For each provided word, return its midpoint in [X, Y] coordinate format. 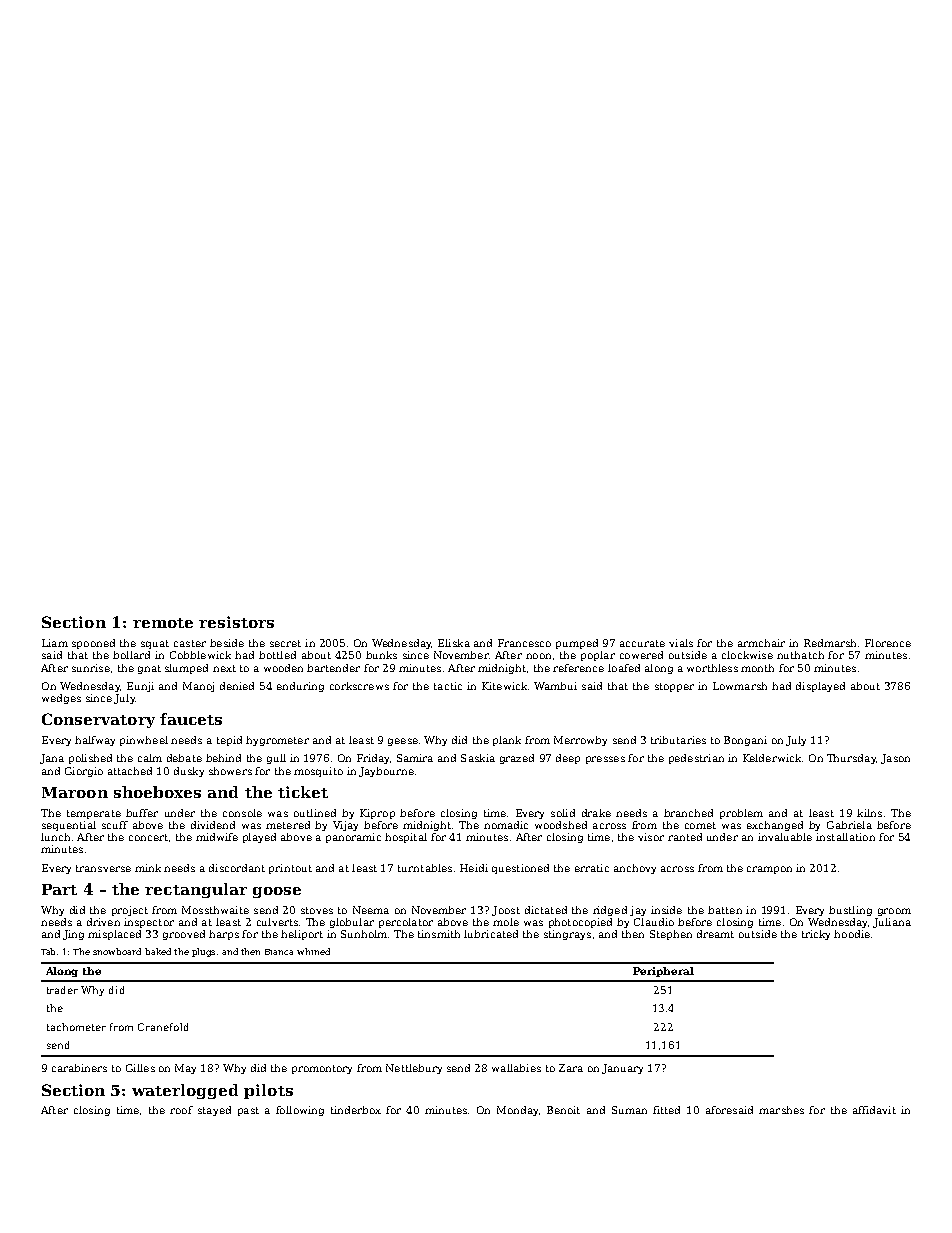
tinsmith [439, 934]
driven [103, 922]
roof [181, 1110]
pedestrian [696, 759]
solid [563, 813]
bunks [381, 655]
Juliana [892, 923]
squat [155, 644]
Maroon [75, 792]
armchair [761, 643]
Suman [629, 1110]
